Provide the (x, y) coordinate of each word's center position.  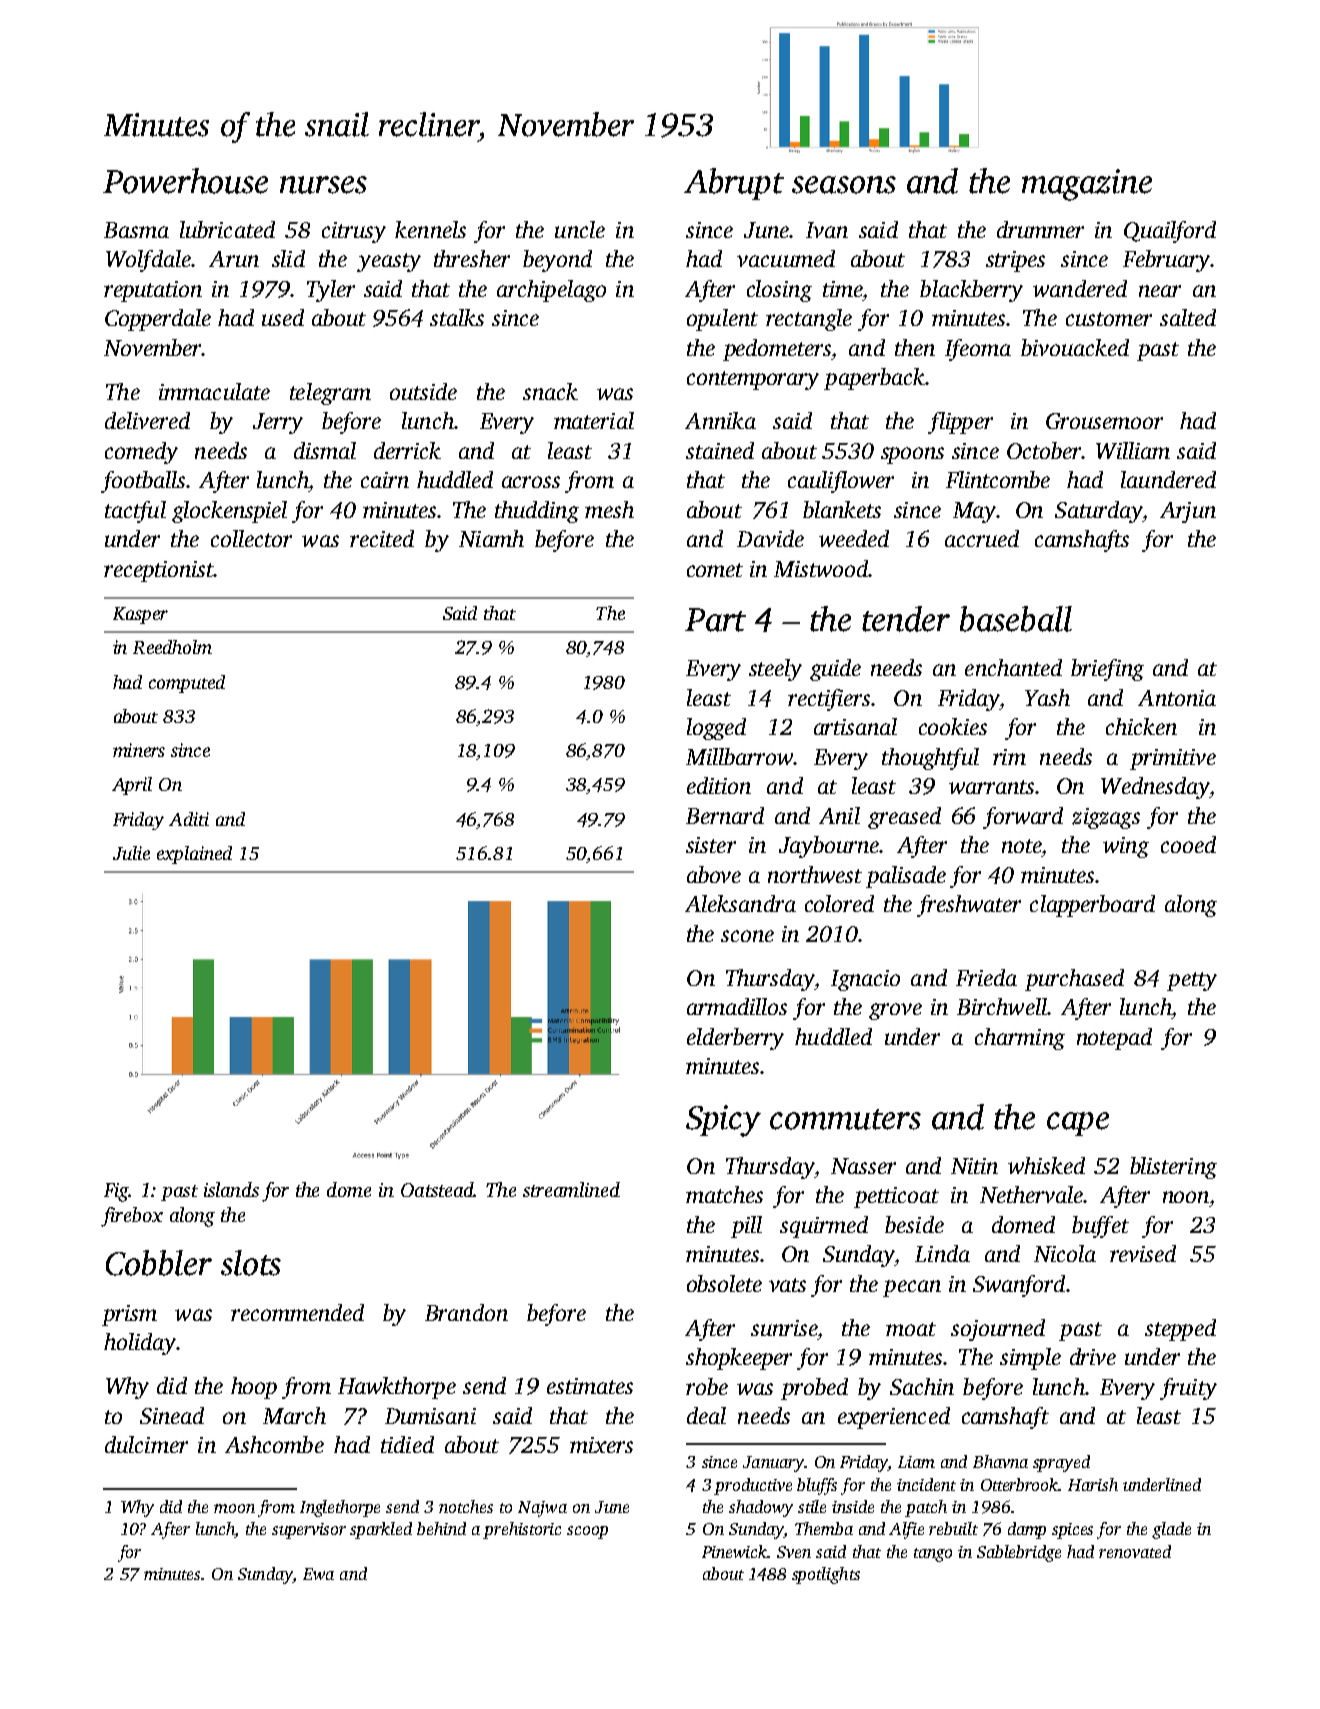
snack (550, 391)
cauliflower (841, 482)
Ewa (318, 1574)
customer (1109, 319)
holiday (140, 1344)
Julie (131, 853)
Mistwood (821, 568)
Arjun (1188, 512)
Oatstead (437, 1189)
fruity (1188, 1389)
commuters (845, 1119)
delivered (147, 420)
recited (382, 538)
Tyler (331, 291)
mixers (601, 1445)
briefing (1107, 670)
